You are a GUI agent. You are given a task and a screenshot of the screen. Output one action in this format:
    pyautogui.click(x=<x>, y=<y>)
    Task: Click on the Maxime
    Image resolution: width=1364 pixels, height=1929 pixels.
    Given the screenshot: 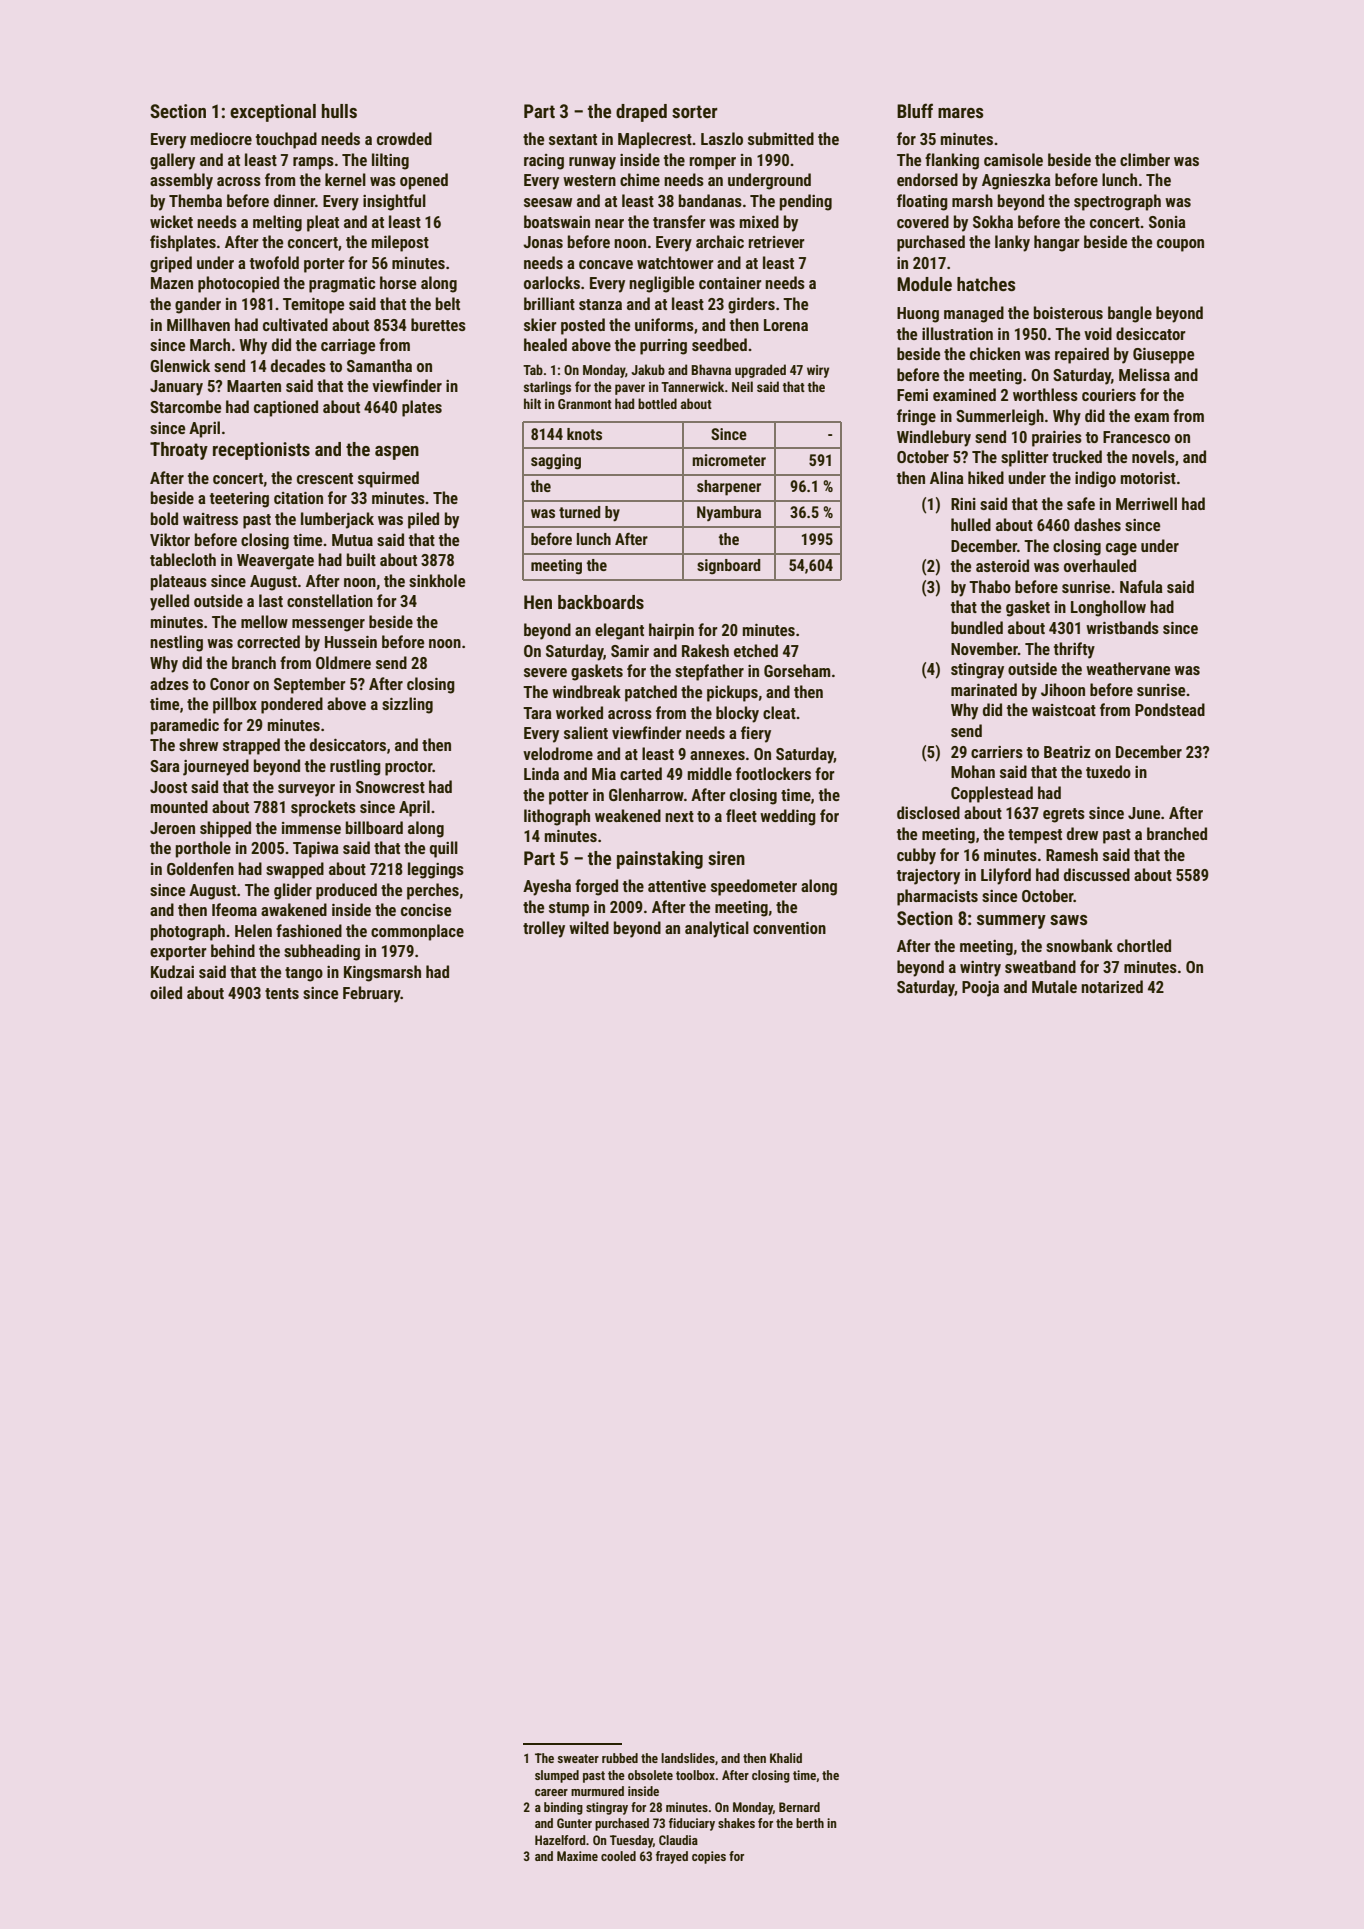 What is the action you would take?
    pyautogui.click(x=577, y=1856)
